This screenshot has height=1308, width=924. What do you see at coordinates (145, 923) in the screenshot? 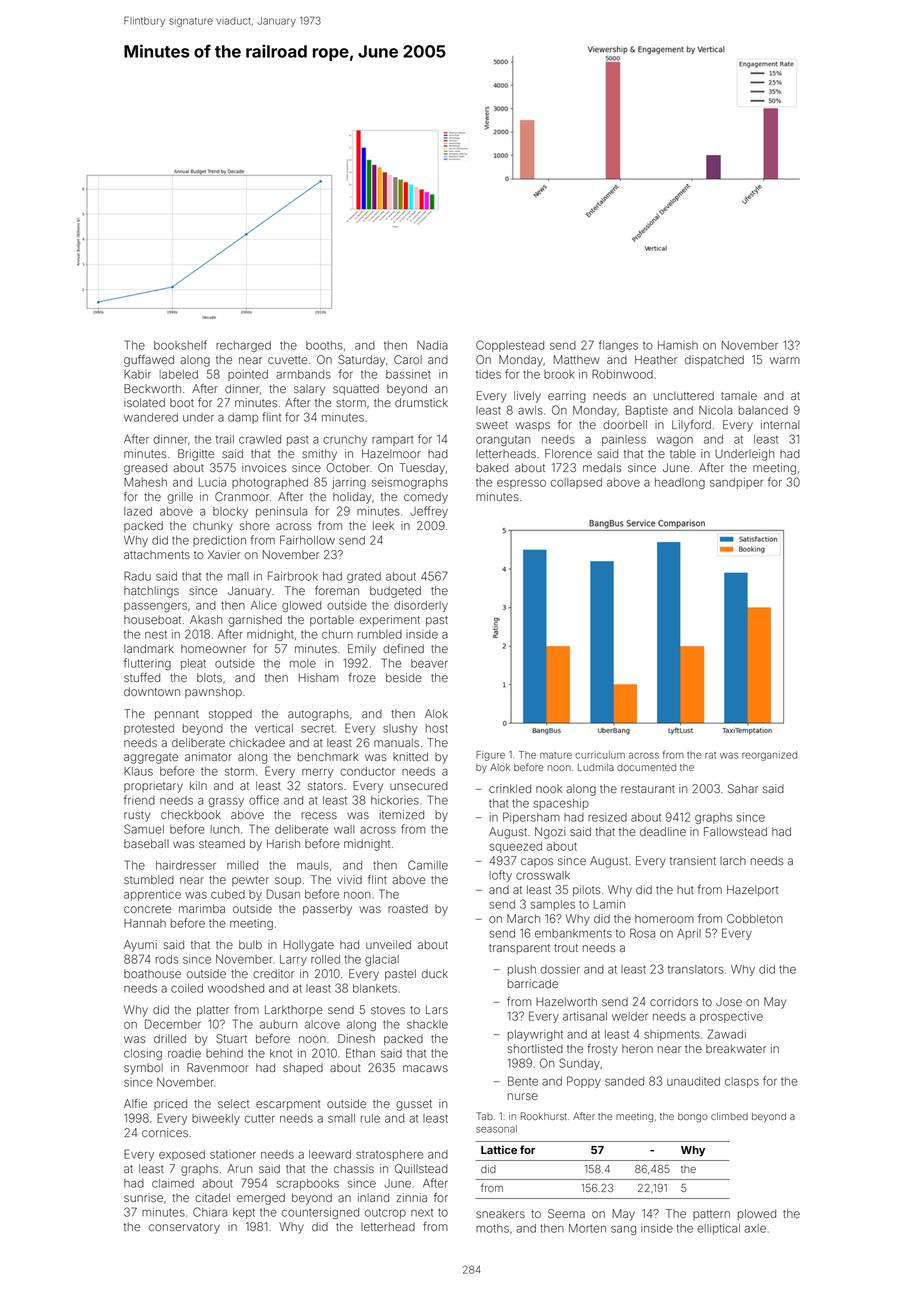
I see `Hannah` at bounding box center [145, 923].
